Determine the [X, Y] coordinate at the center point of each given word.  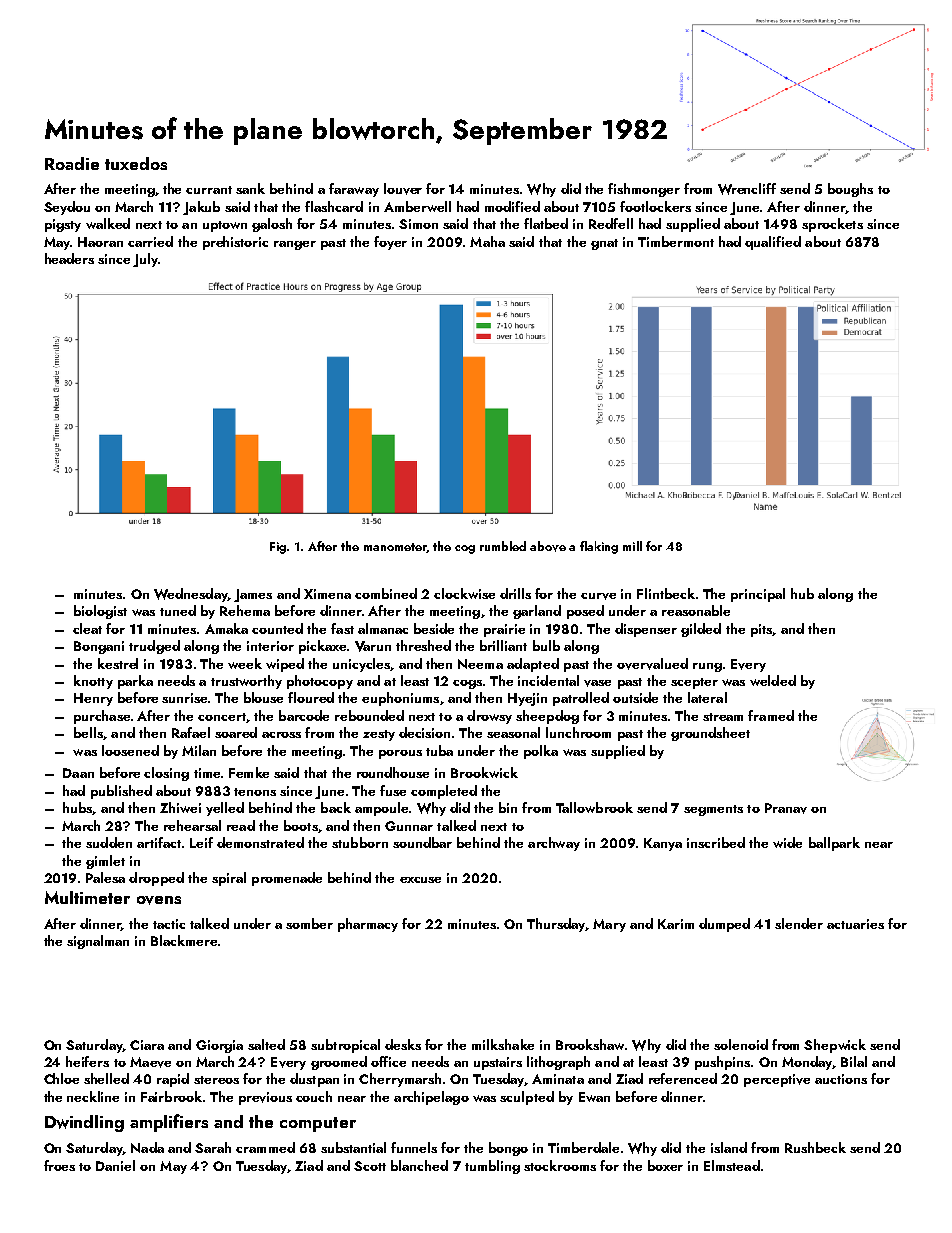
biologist [100, 612]
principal [758, 595]
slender [799, 923]
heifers [87, 1061]
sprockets [832, 225]
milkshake [503, 1044]
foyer [390, 243]
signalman [98, 942]
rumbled [503, 546]
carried [150, 241]
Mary [609, 925]
